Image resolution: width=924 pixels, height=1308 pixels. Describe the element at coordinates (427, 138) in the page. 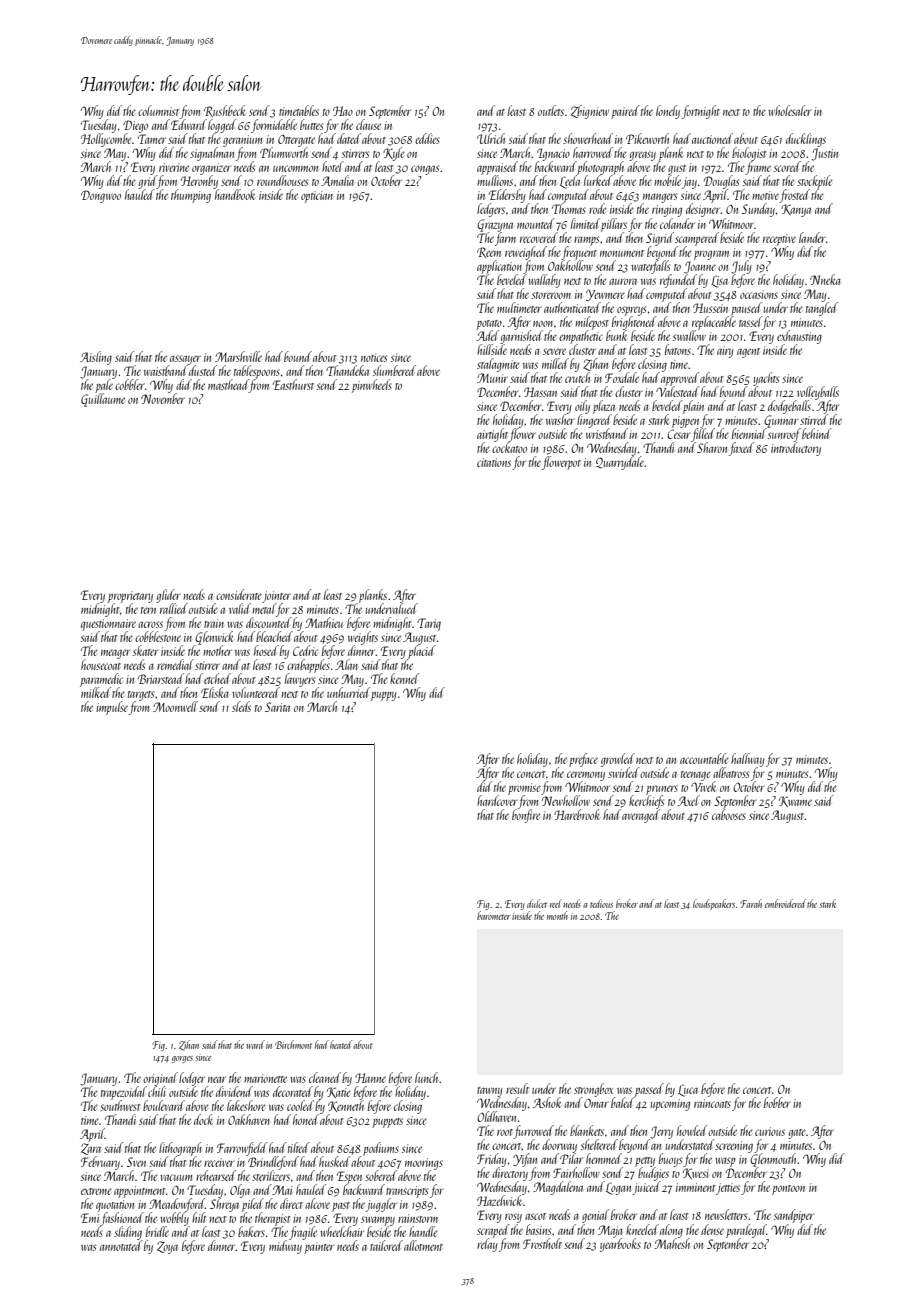

I see `eddies` at that location.
